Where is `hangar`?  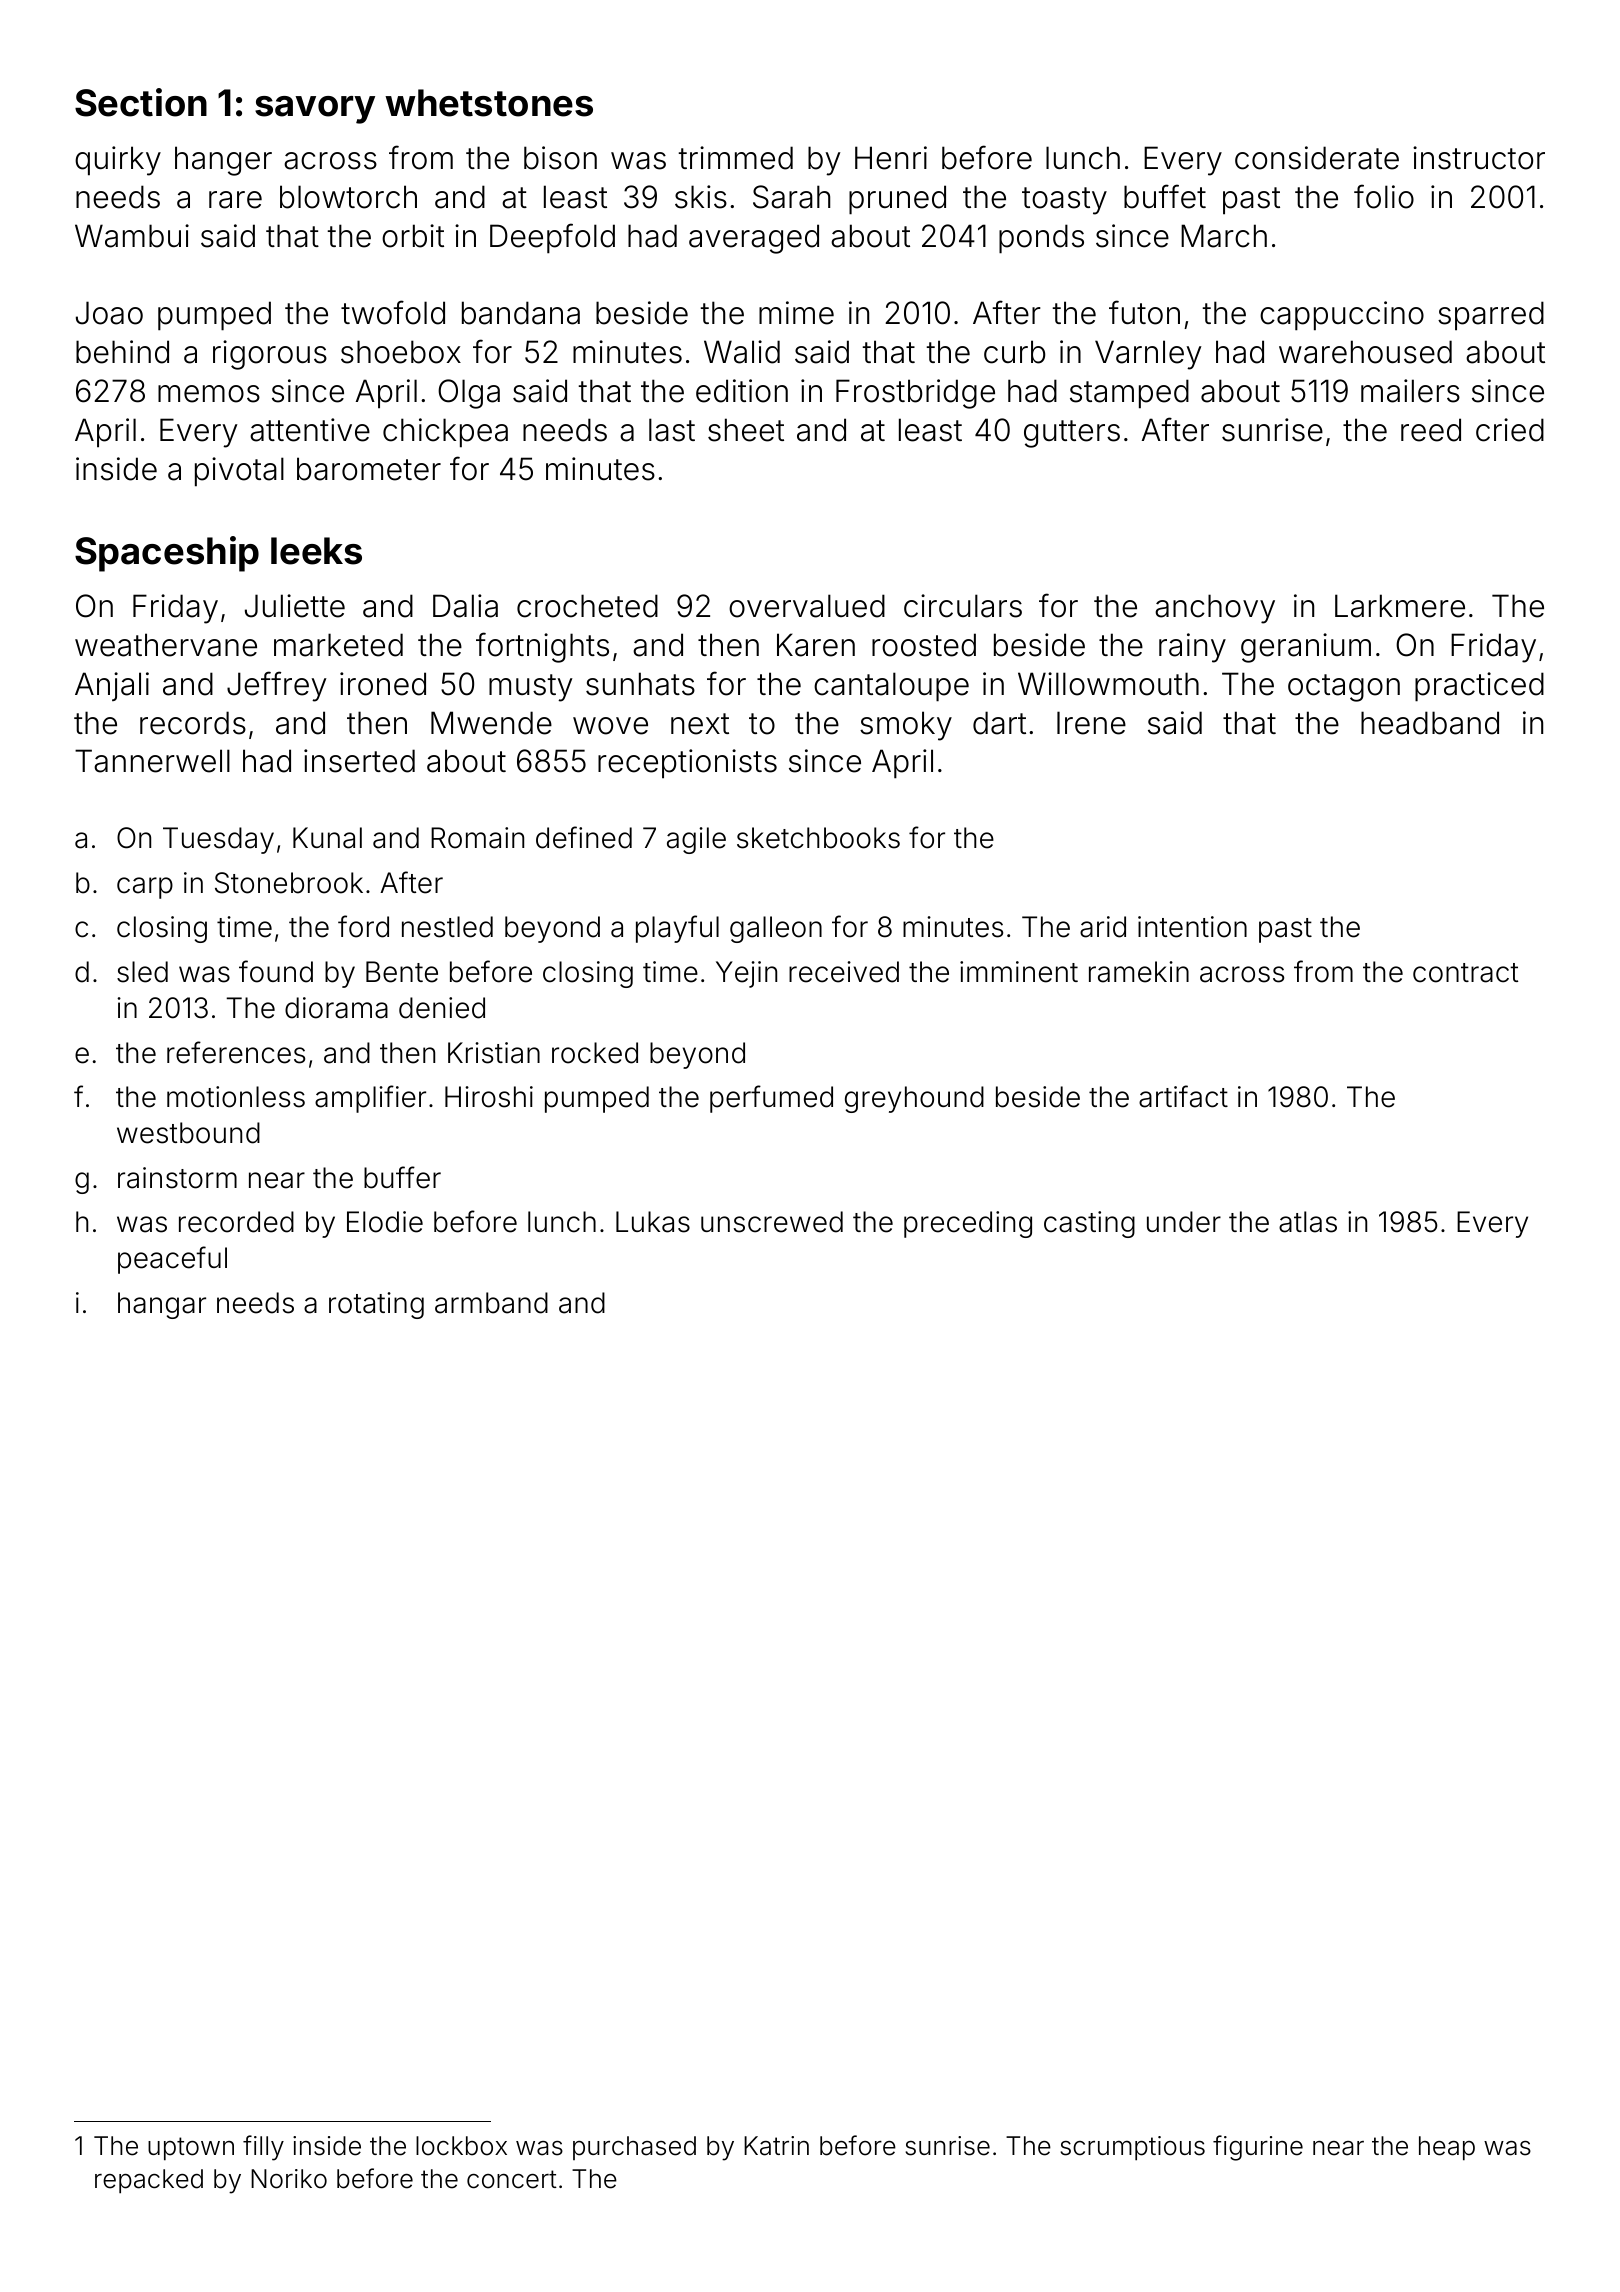
hangar is located at coordinates (162, 1305).
